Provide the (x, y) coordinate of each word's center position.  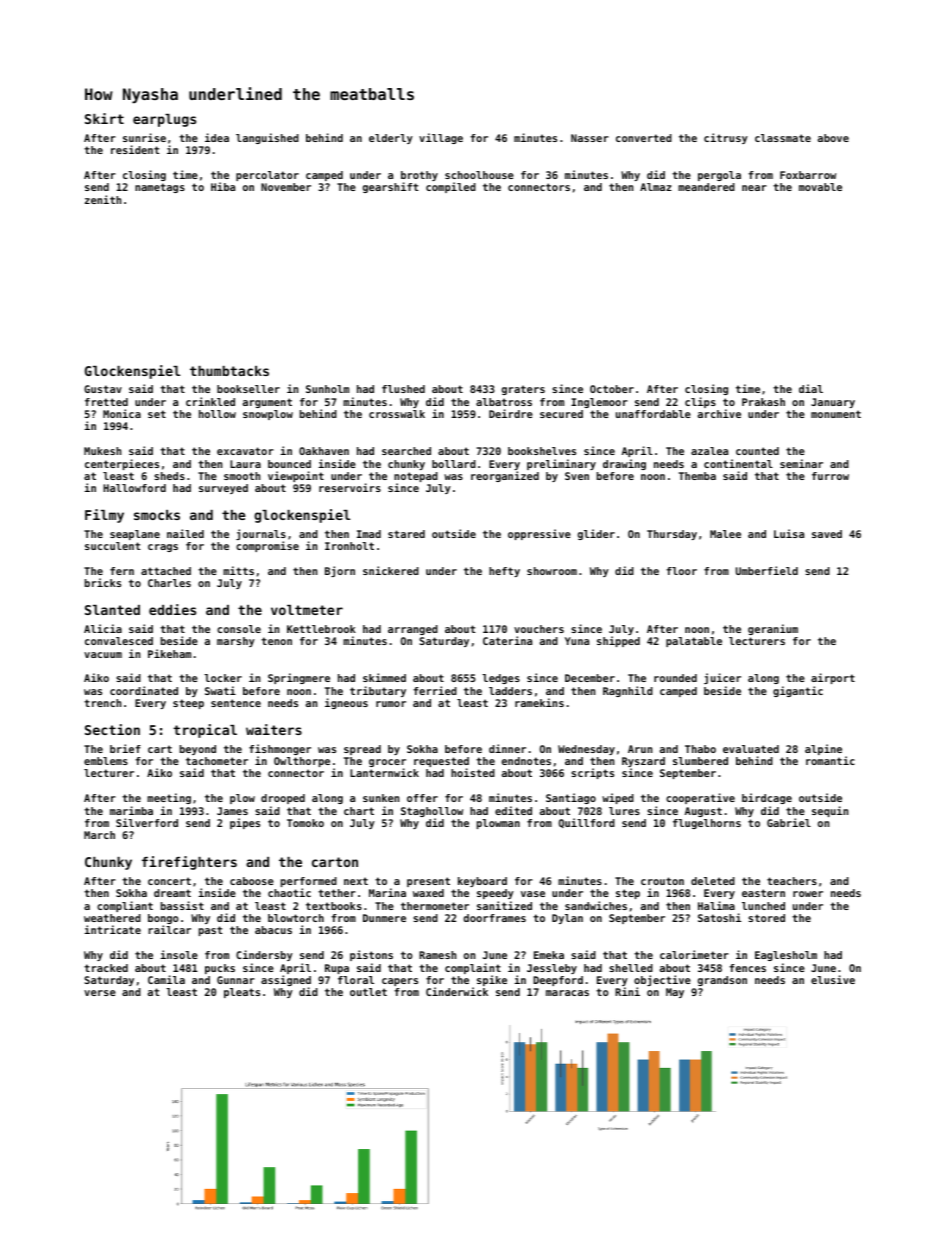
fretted (106, 402)
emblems (106, 761)
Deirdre (511, 413)
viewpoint (296, 476)
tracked (106, 968)
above (833, 138)
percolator (267, 176)
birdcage (767, 798)
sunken (381, 798)
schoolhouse (479, 175)
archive (719, 413)
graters (523, 390)
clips (700, 402)
